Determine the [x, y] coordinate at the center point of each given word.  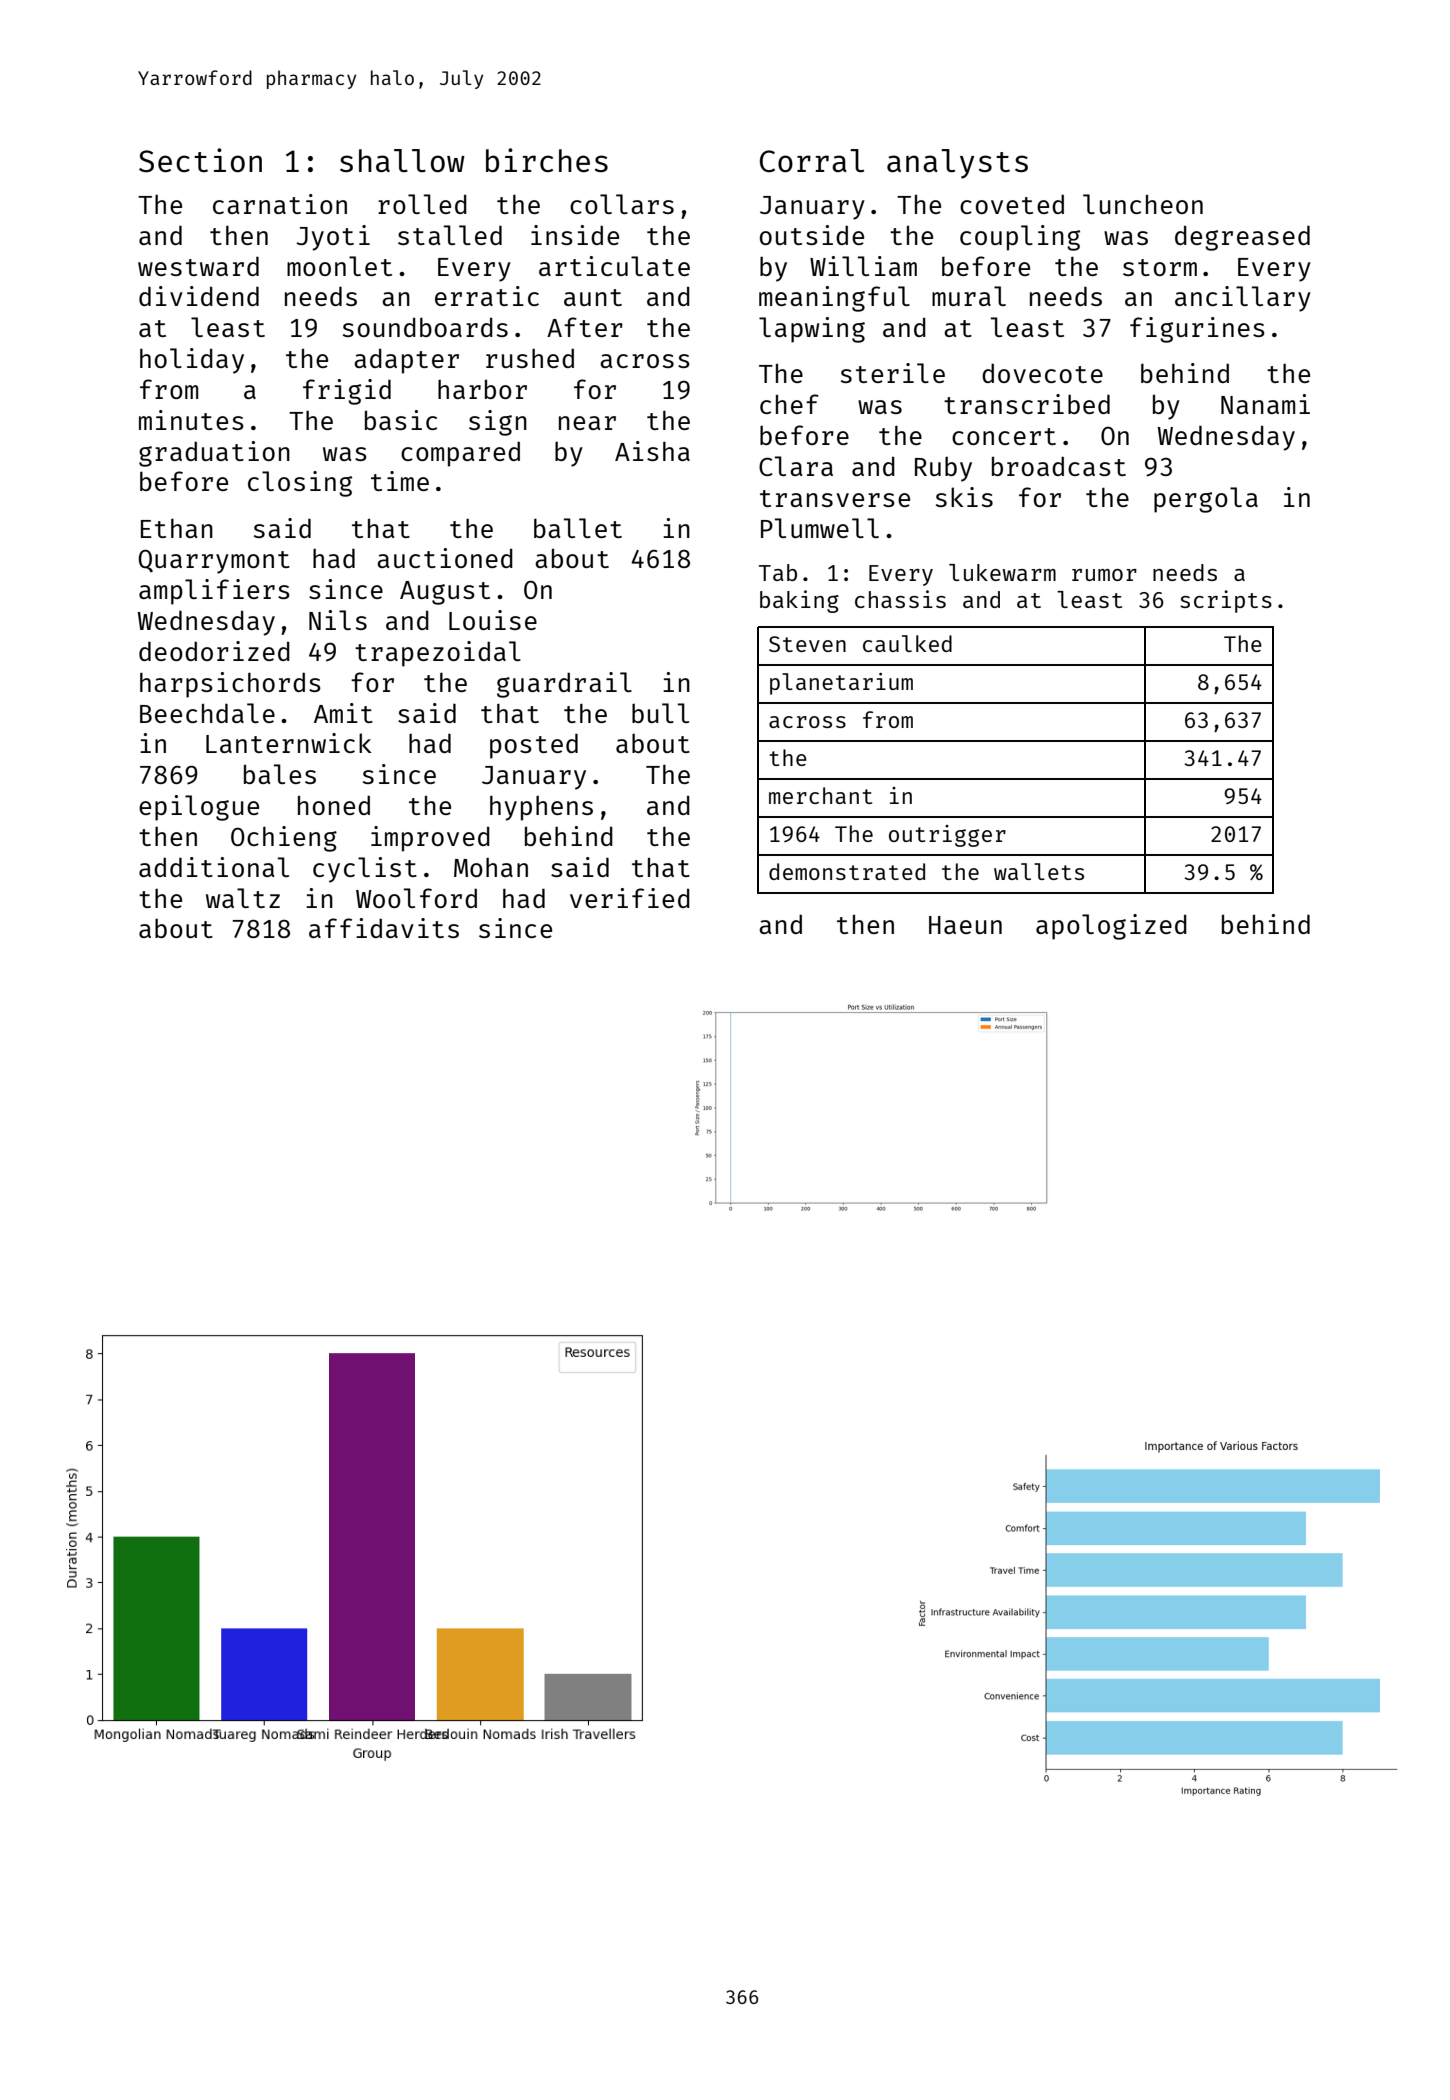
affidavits [384, 928]
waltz [243, 898]
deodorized [214, 651]
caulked [907, 643]
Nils [338, 620]
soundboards [425, 327]
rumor [1104, 575]
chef [789, 404]
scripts [1226, 601]
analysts [957, 164]
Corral [812, 160]
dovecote [1042, 373]
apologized [1111, 927]
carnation [280, 204]
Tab [778, 572]
